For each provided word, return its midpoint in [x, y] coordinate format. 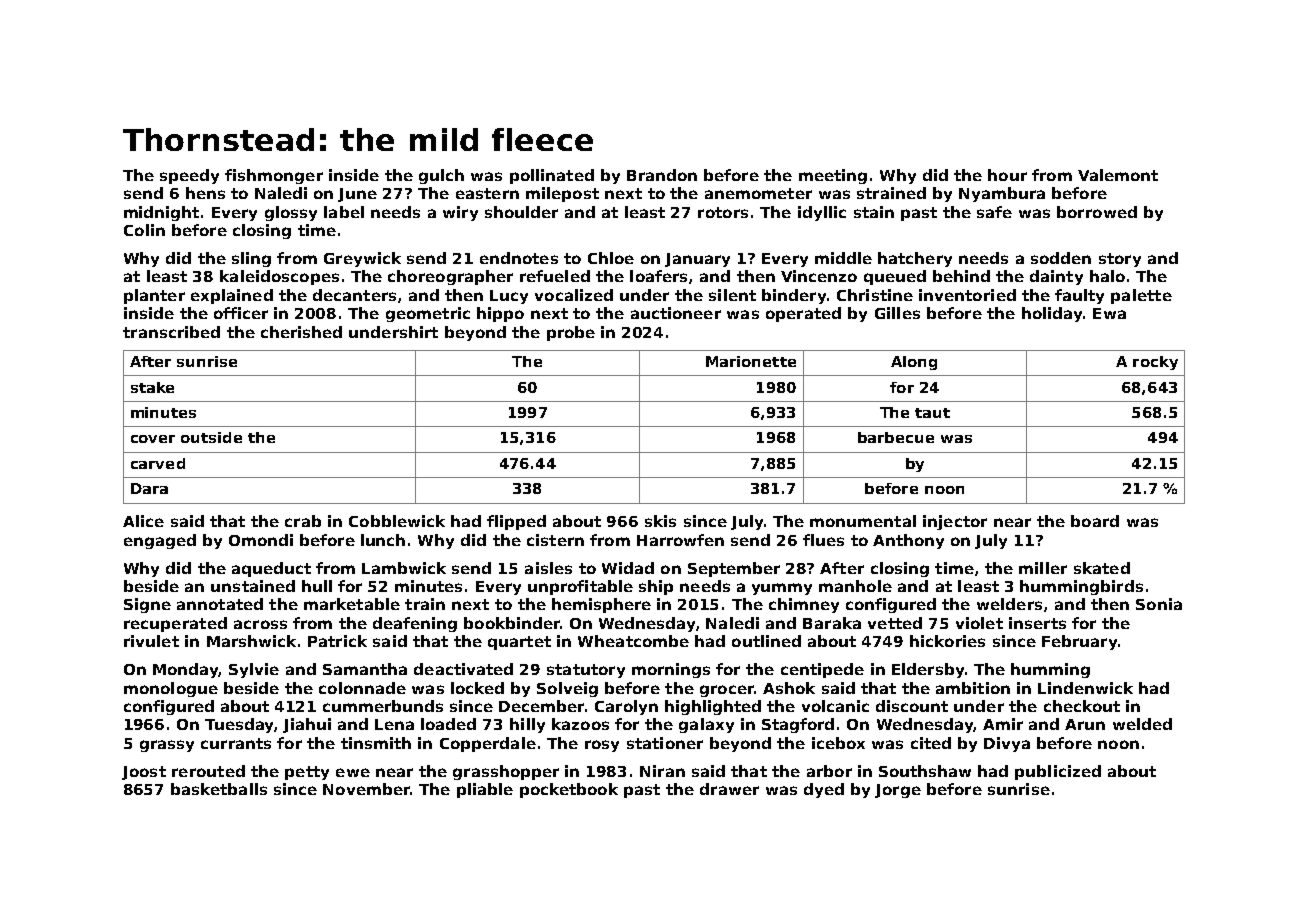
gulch [441, 176]
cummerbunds [383, 706]
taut [932, 413]
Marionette [751, 361]
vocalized [574, 295]
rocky [1155, 363]
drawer [729, 789]
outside [211, 437]
